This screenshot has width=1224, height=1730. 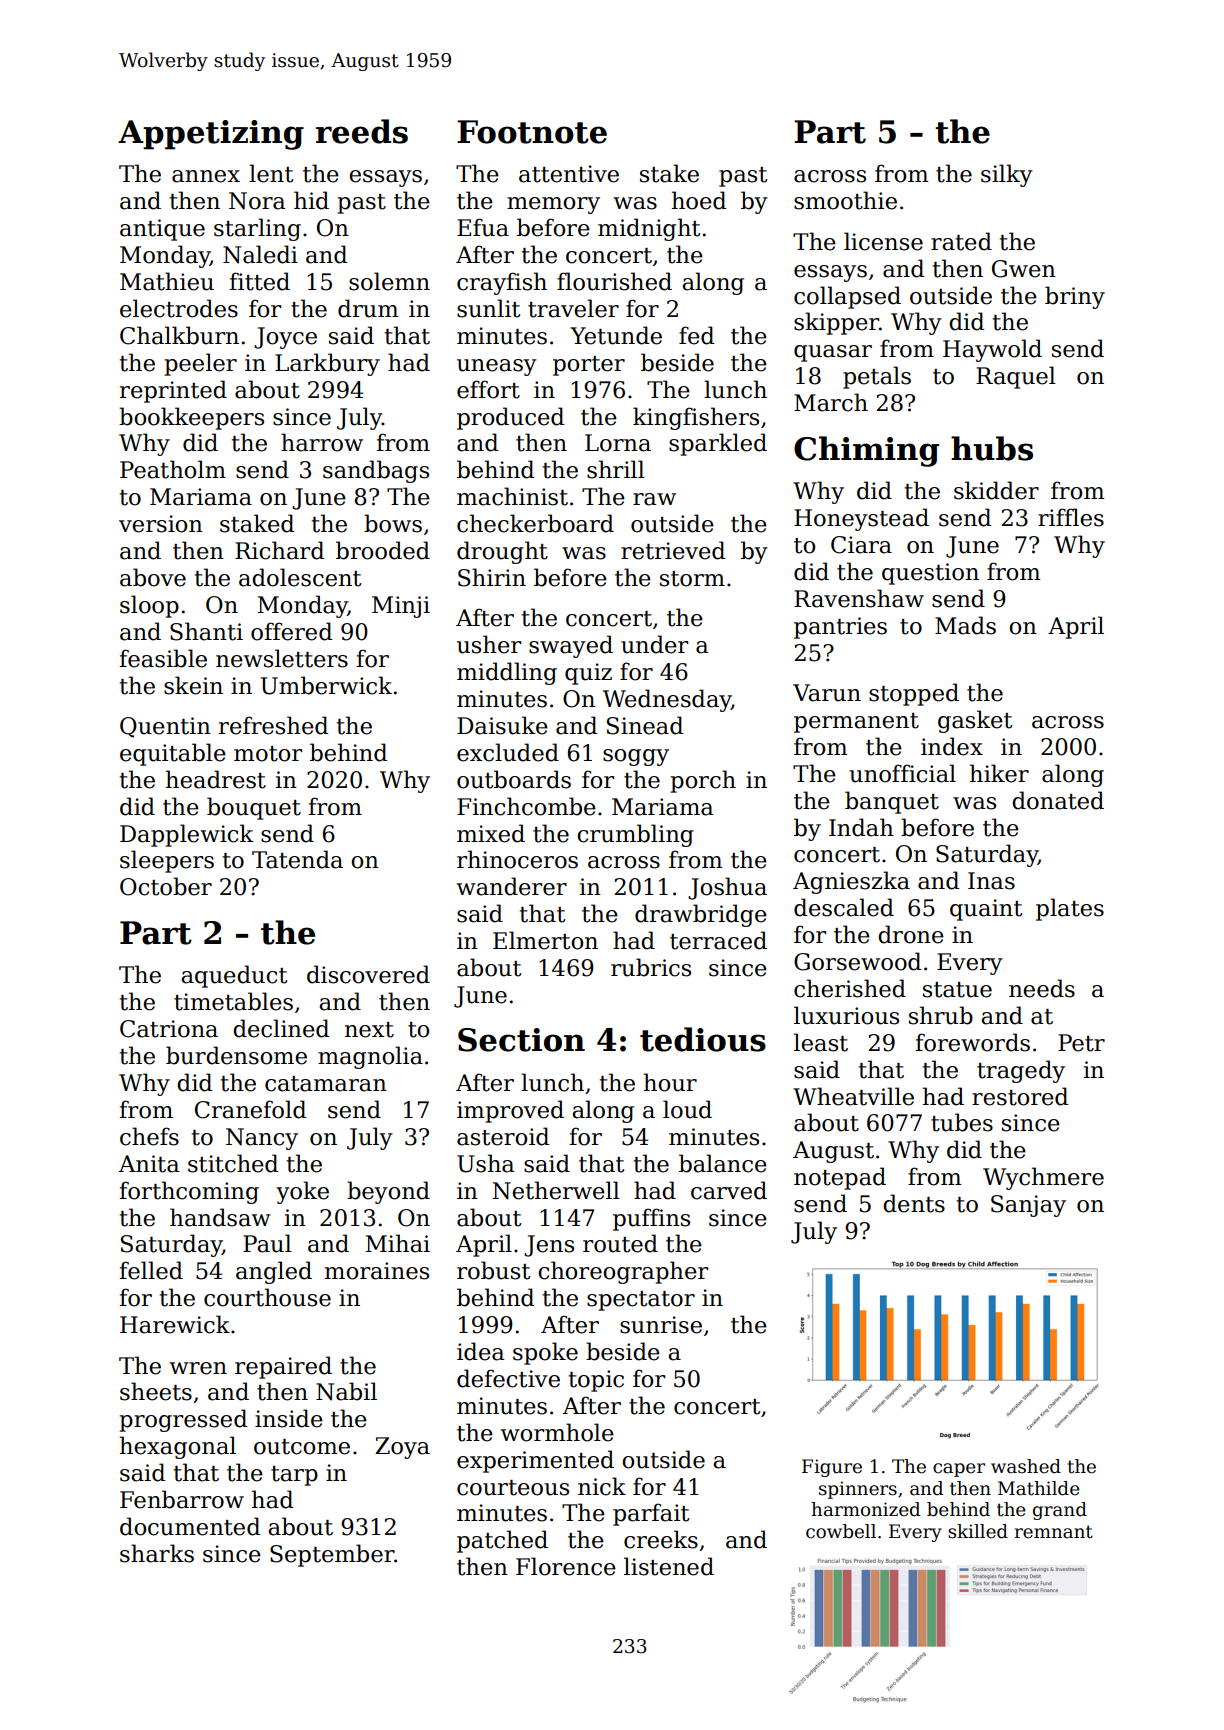 What do you see at coordinates (914, 1203) in the screenshot?
I see `dents` at bounding box center [914, 1203].
